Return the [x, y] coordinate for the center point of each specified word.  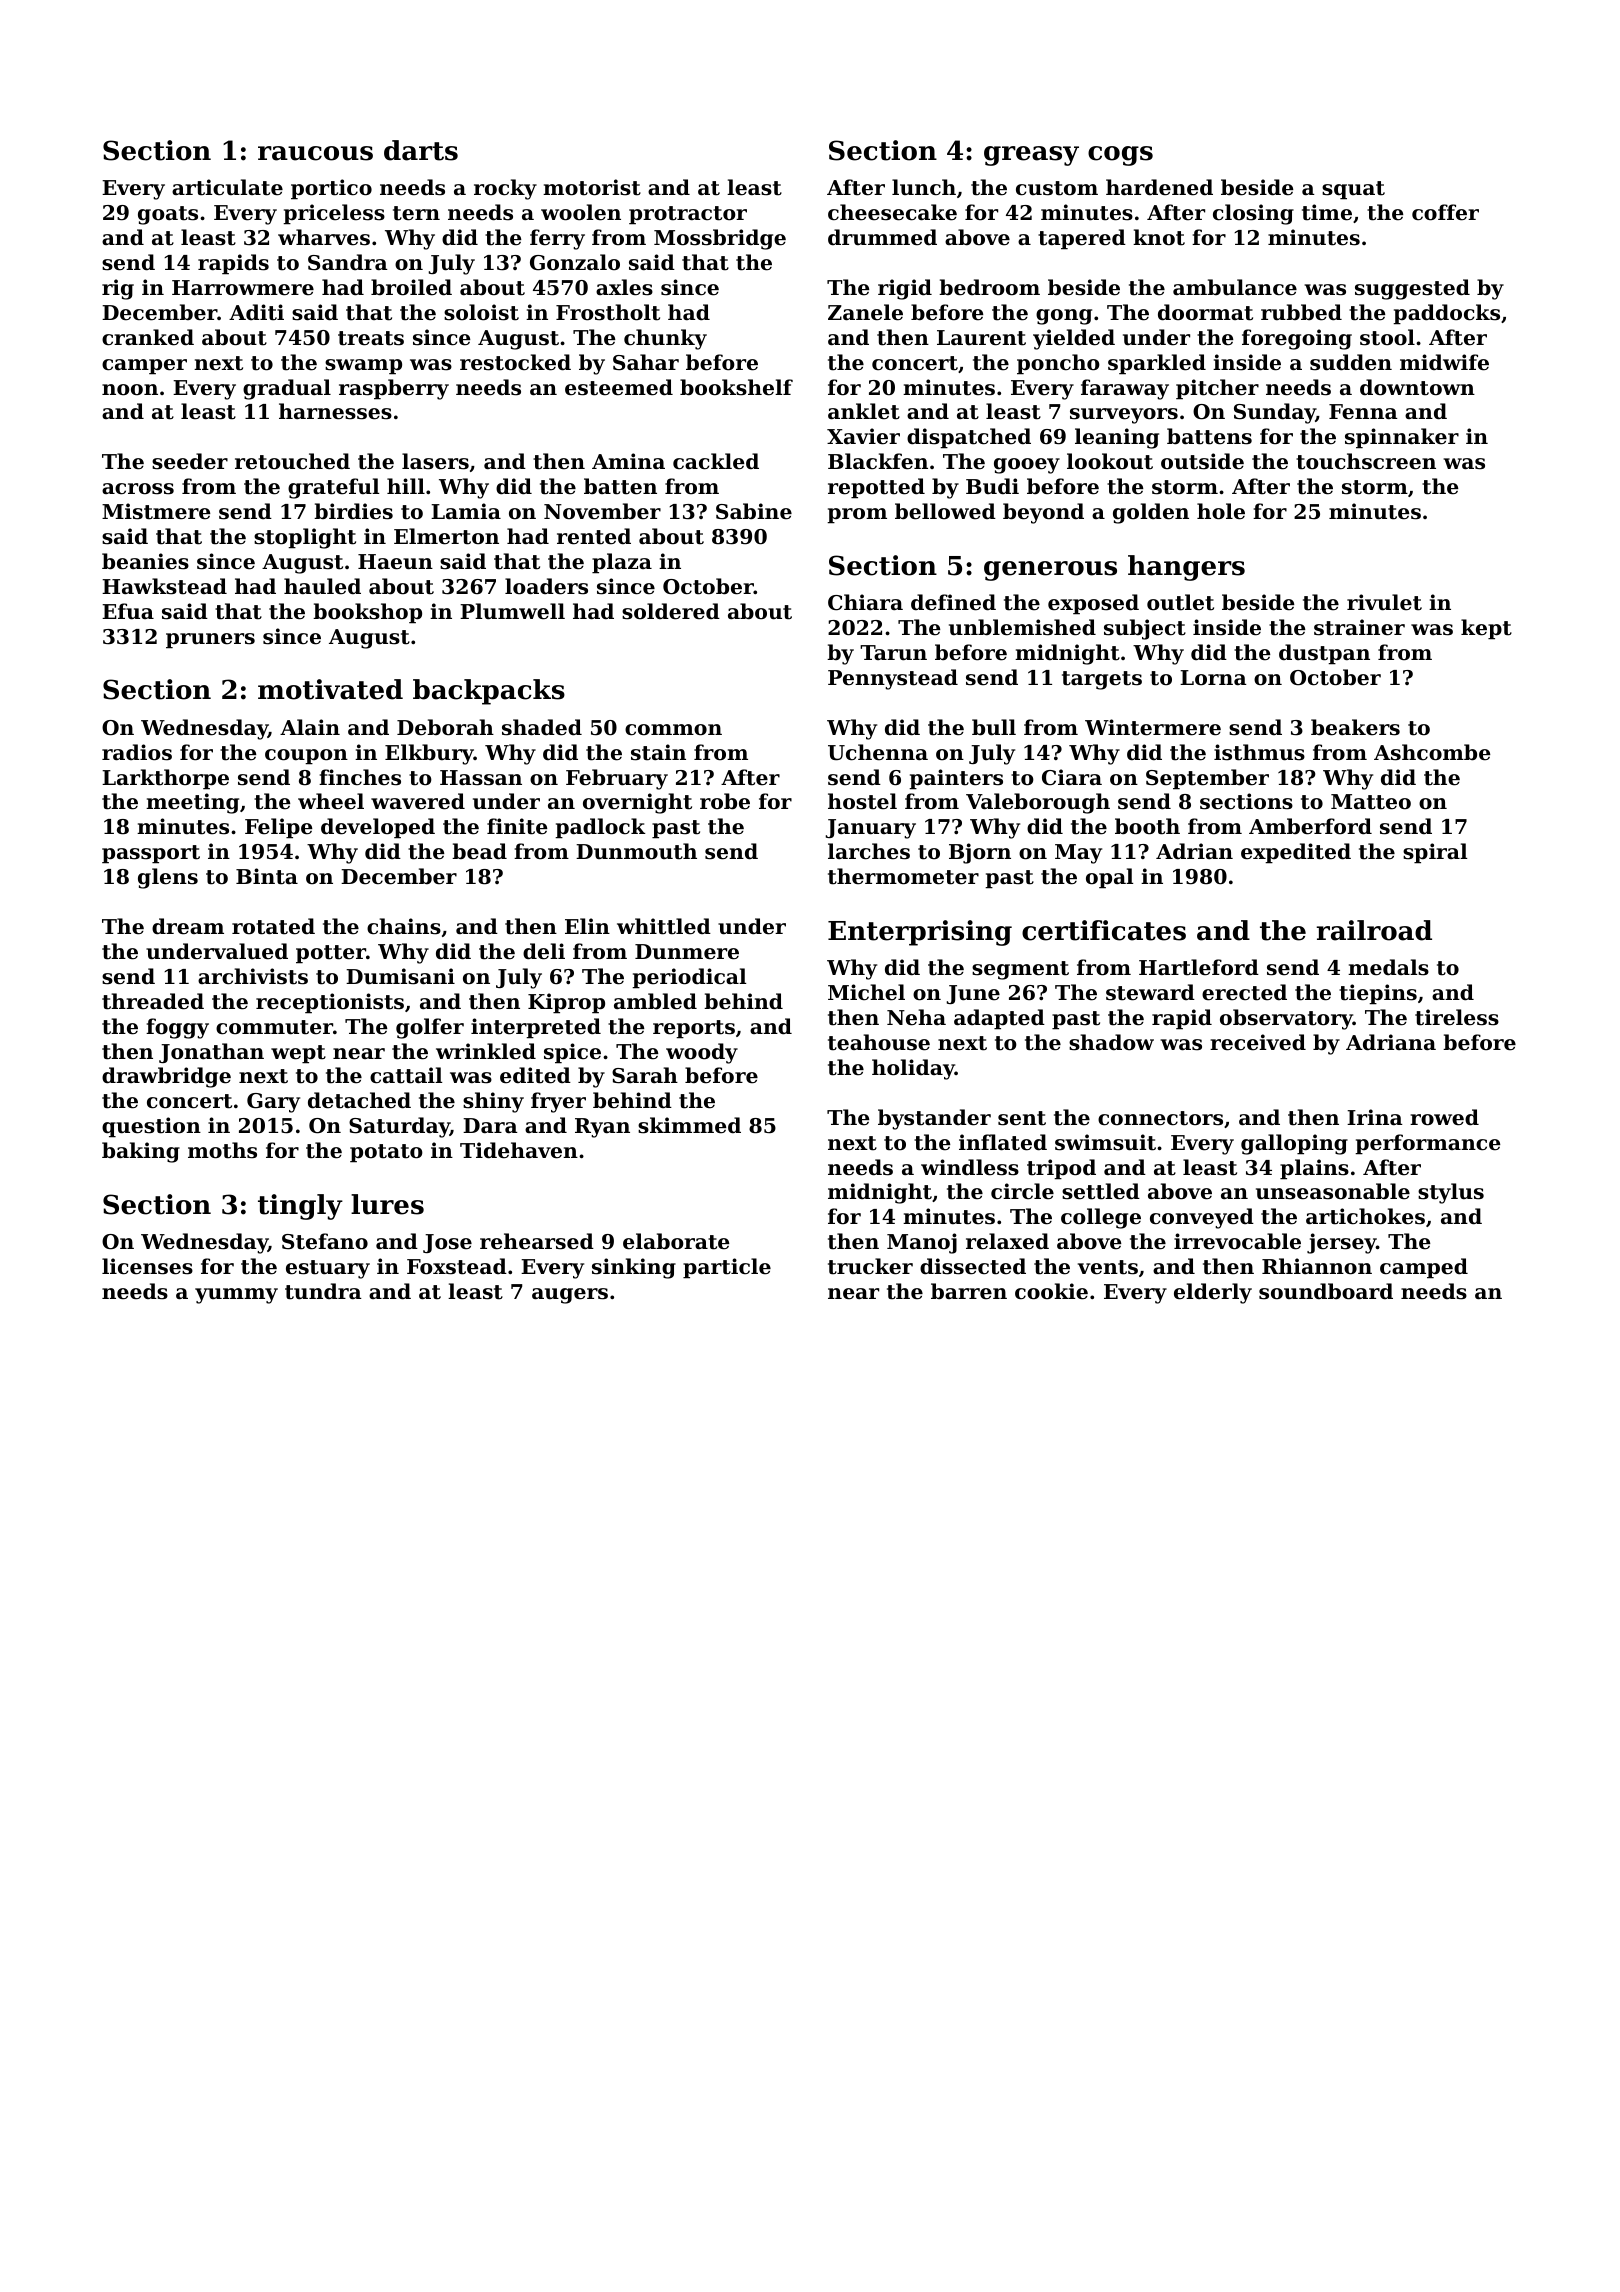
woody [702, 1053]
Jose [447, 1243]
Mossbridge [720, 239]
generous [1050, 571]
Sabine [754, 511]
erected [1244, 992]
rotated [273, 926]
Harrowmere [243, 288]
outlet [1180, 602]
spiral [1435, 853]
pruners [210, 641]
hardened [1159, 187]
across [138, 489]
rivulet [1384, 602]
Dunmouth [636, 851]
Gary [273, 1103]
